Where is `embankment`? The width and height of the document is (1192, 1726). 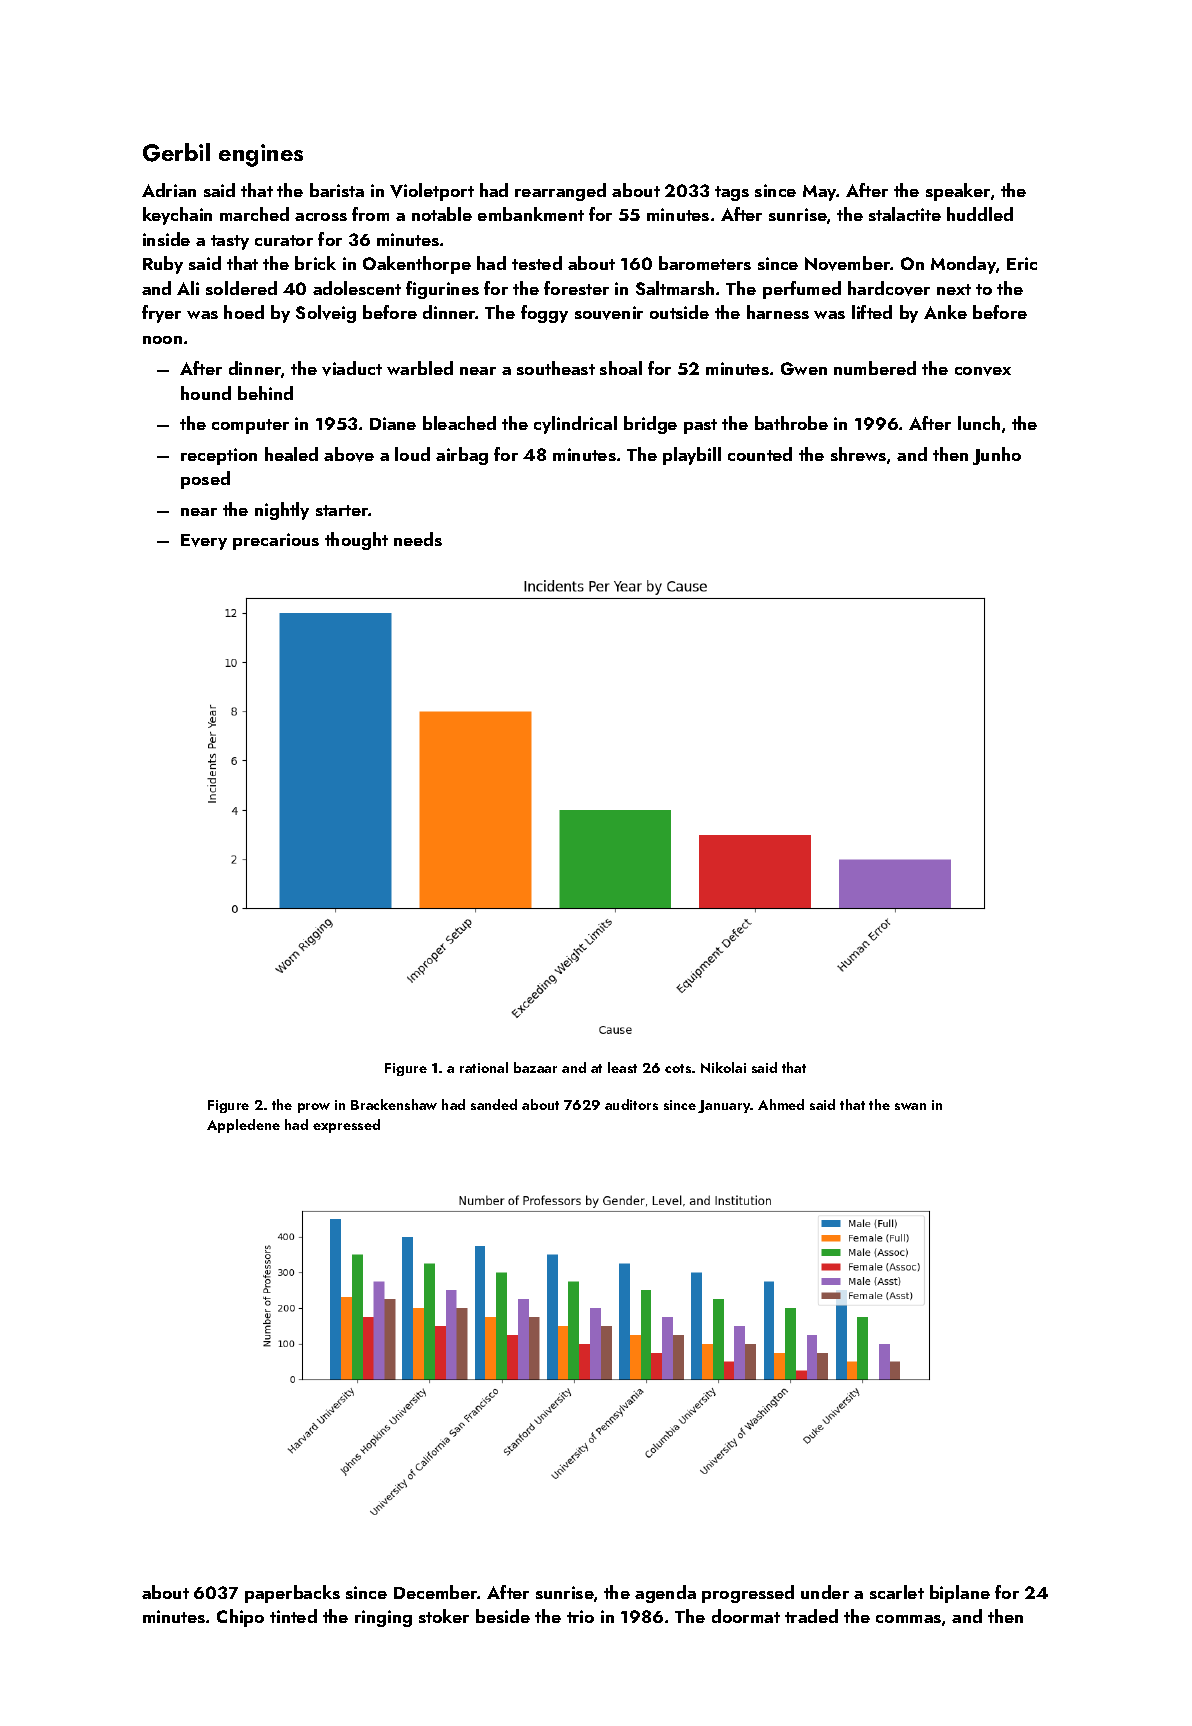 embankment is located at coordinates (531, 214).
